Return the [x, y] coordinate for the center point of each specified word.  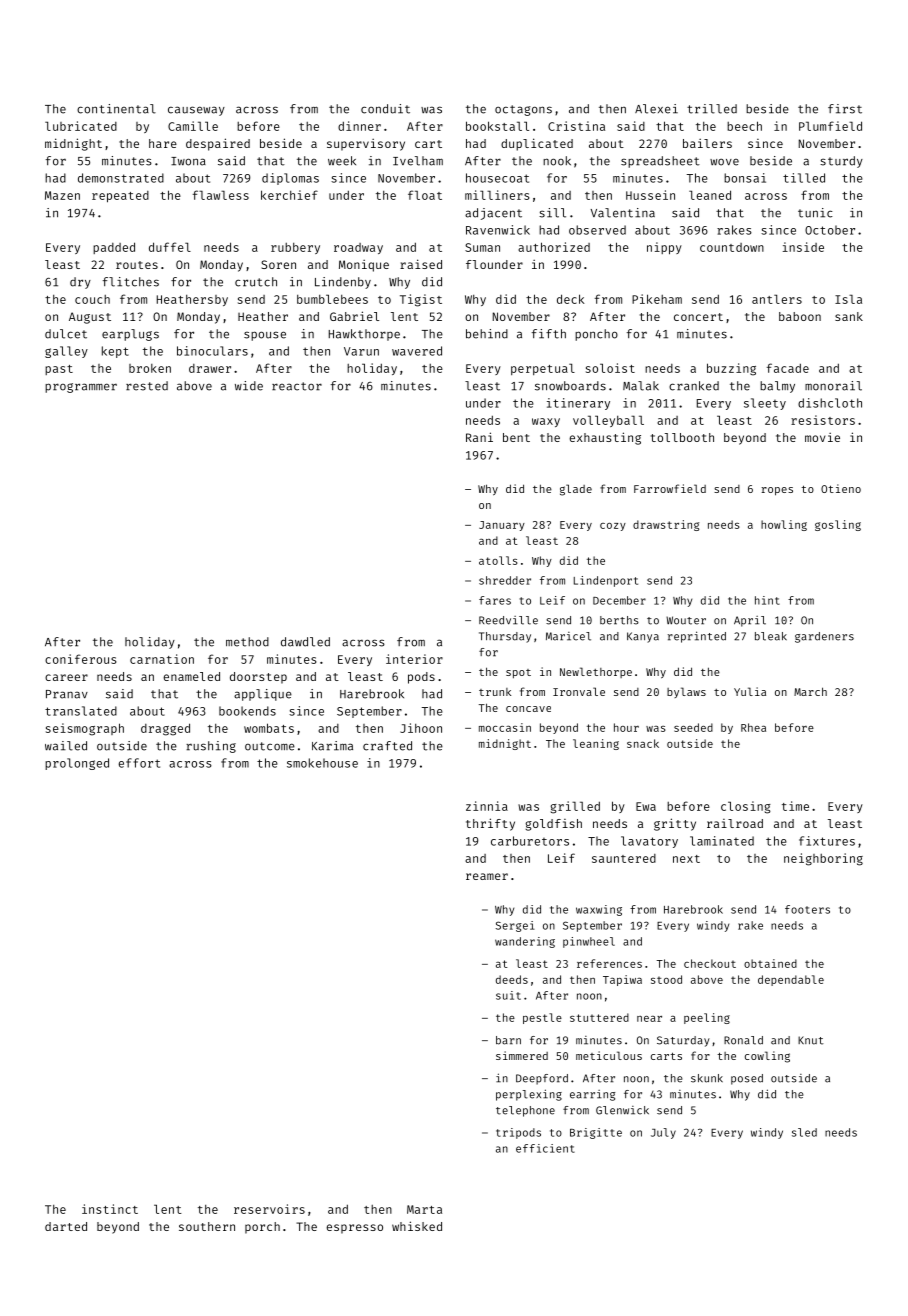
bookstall [497, 126]
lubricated [81, 126]
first [845, 109]
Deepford [542, 1079]
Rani [479, 437]
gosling [838, 525]
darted [66, 1226]
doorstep [258, 678]
